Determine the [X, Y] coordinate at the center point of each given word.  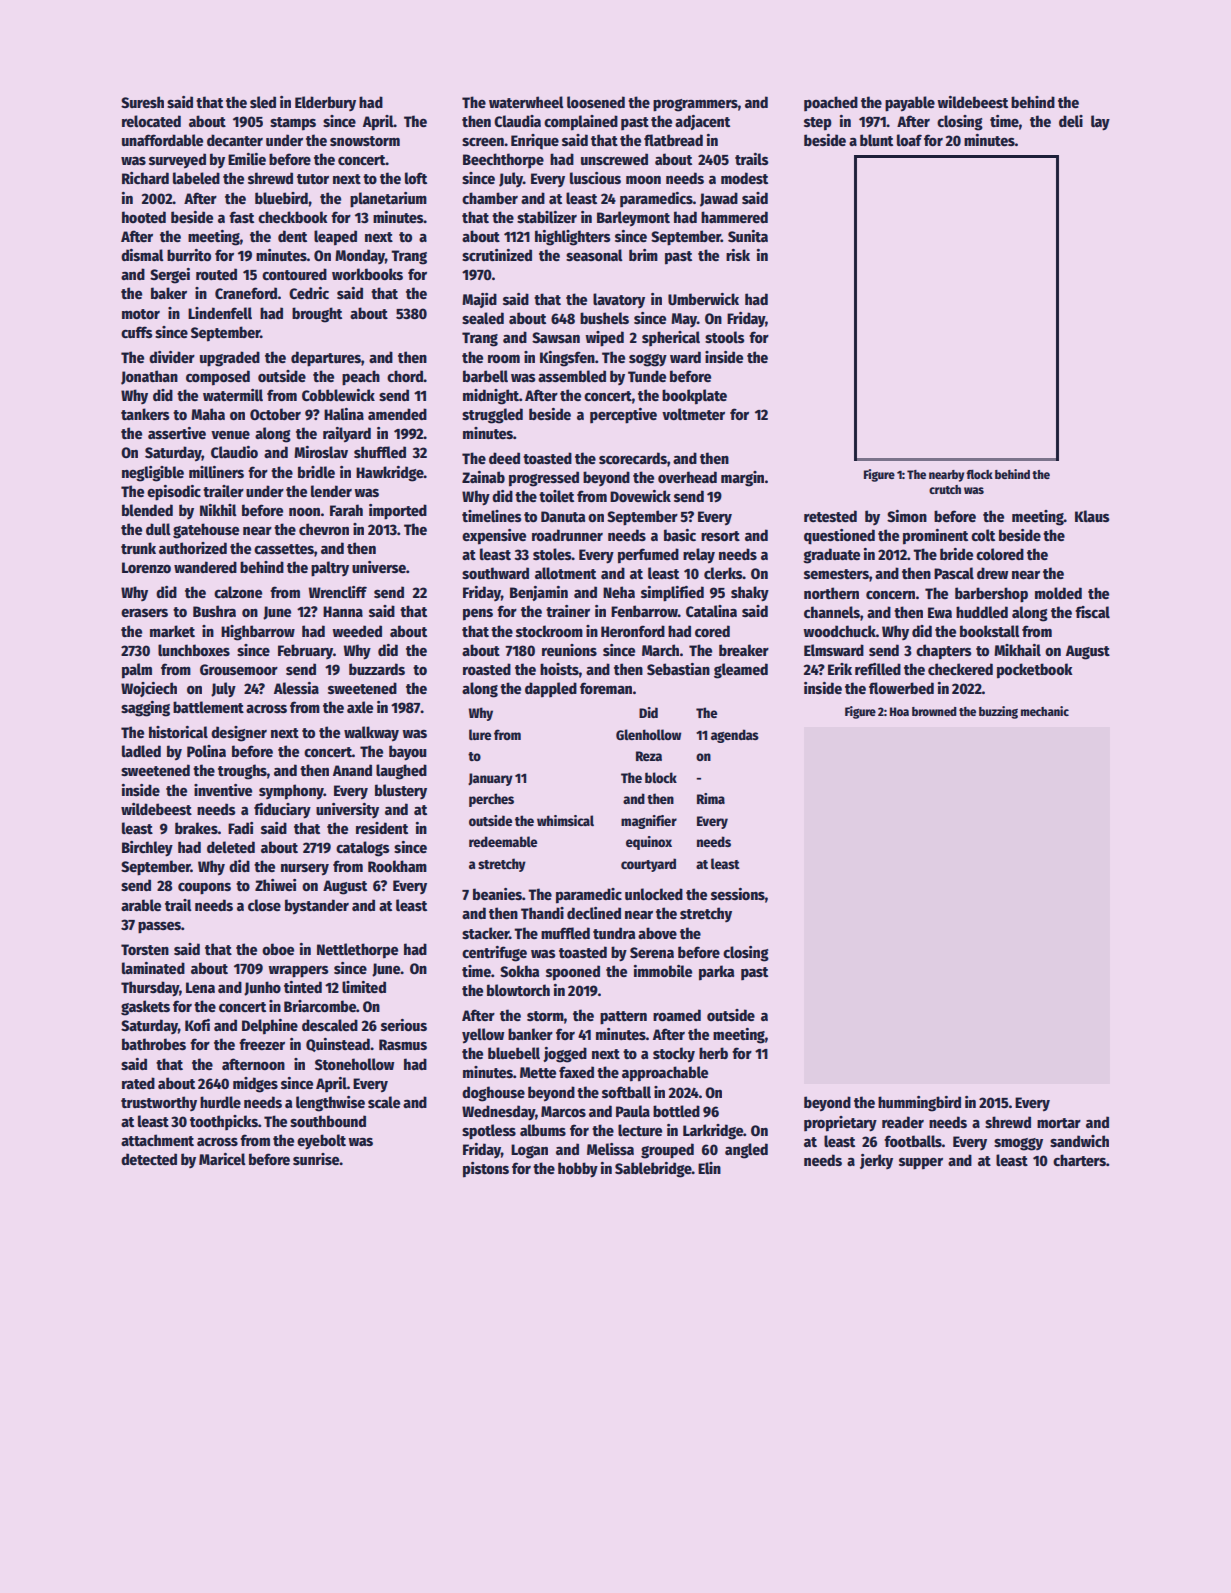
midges [255, 1085]
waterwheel [526, 102]
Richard [145, 178]
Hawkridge [390, 474]
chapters [944, 652]
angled [746, 1151]
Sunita [748, 236]
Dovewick [640, 496]
